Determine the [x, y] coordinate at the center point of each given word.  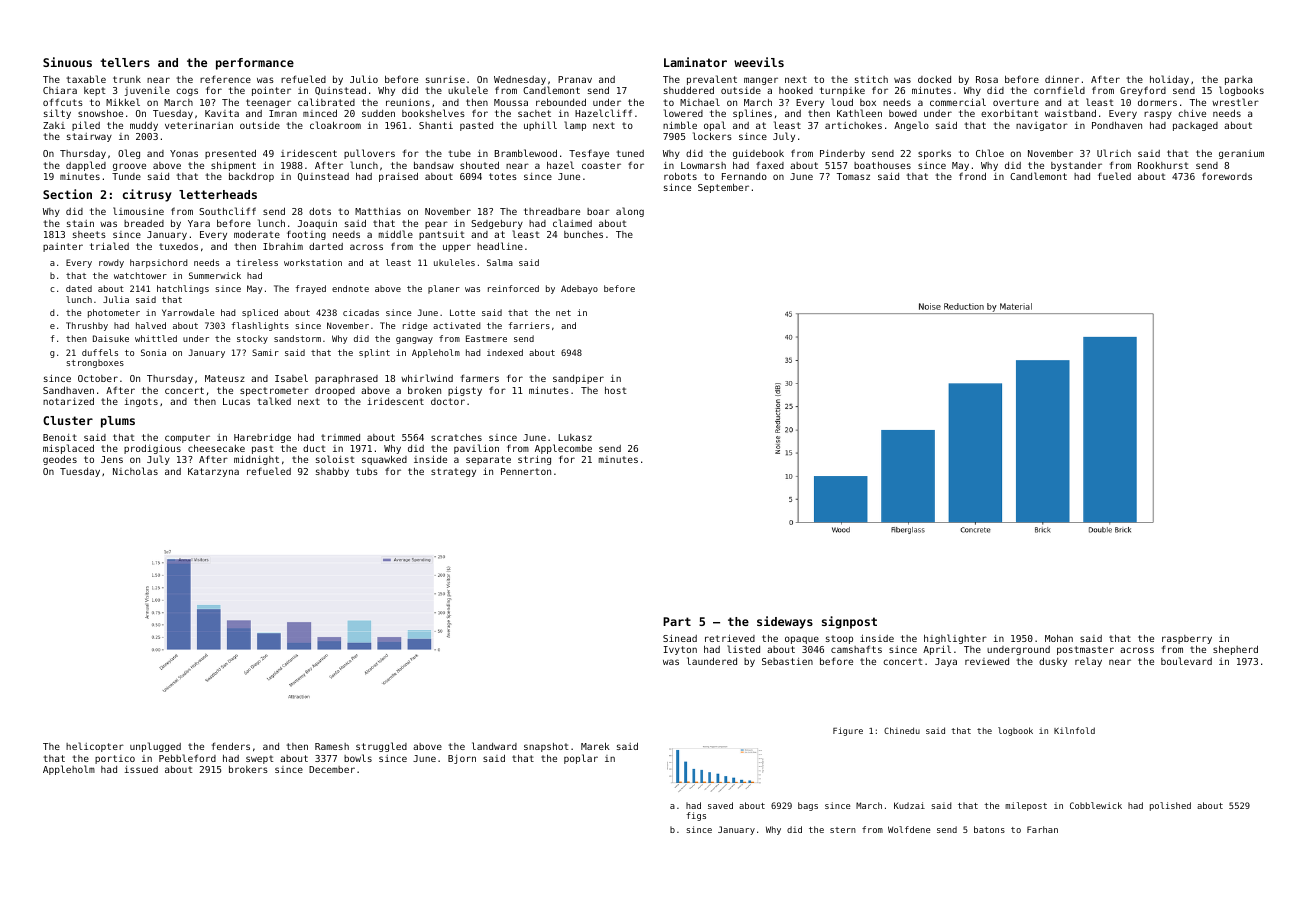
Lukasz [575, 437]
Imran [283, 113]
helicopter [95, 747]
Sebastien [787, 661]
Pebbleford [187, 758]
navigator [1042, 126]
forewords [1227, 176]
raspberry [1187, 639]
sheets [89, 234]
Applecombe [563, 450]
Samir [265, 352]
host [615, 390]
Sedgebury [497, 224]
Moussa [511, 102]
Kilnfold [1074, 730]
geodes [60, 460]
